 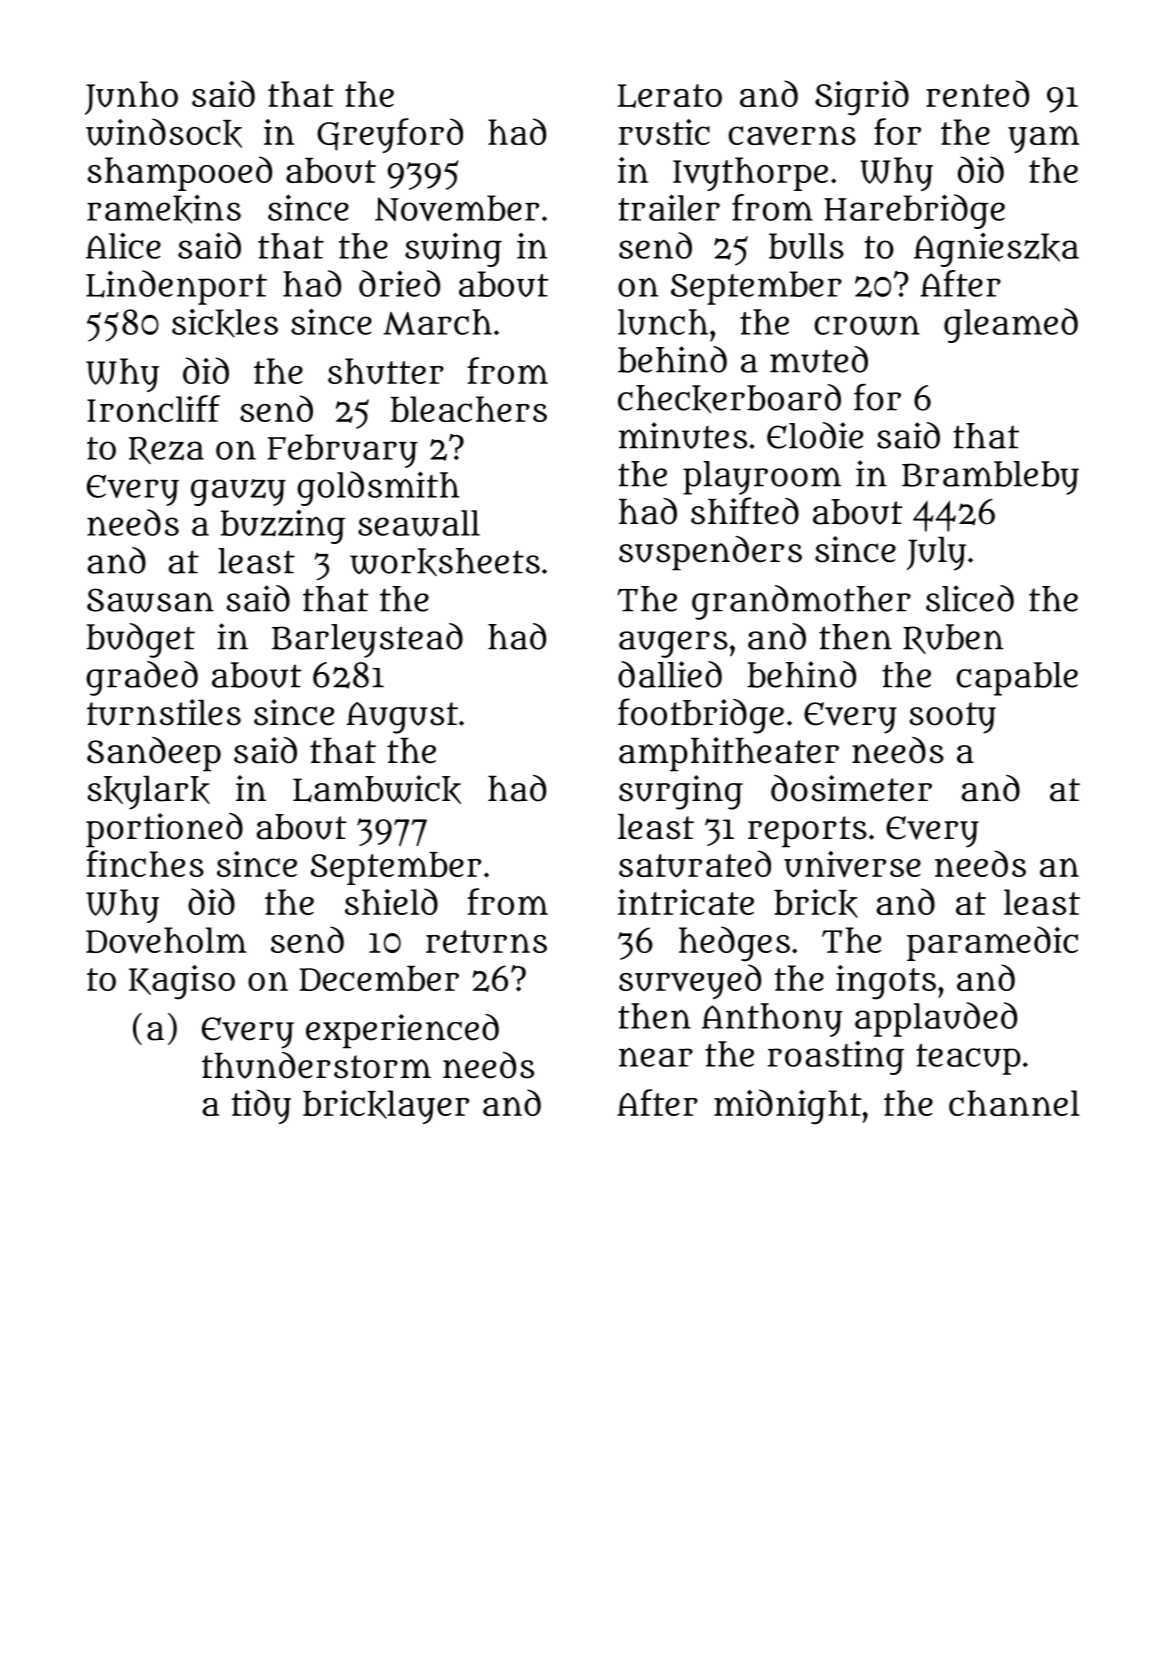 What do you see at coordinates (131, 98) in the image?
I see `Junho` at bounding box center [131, 98].
